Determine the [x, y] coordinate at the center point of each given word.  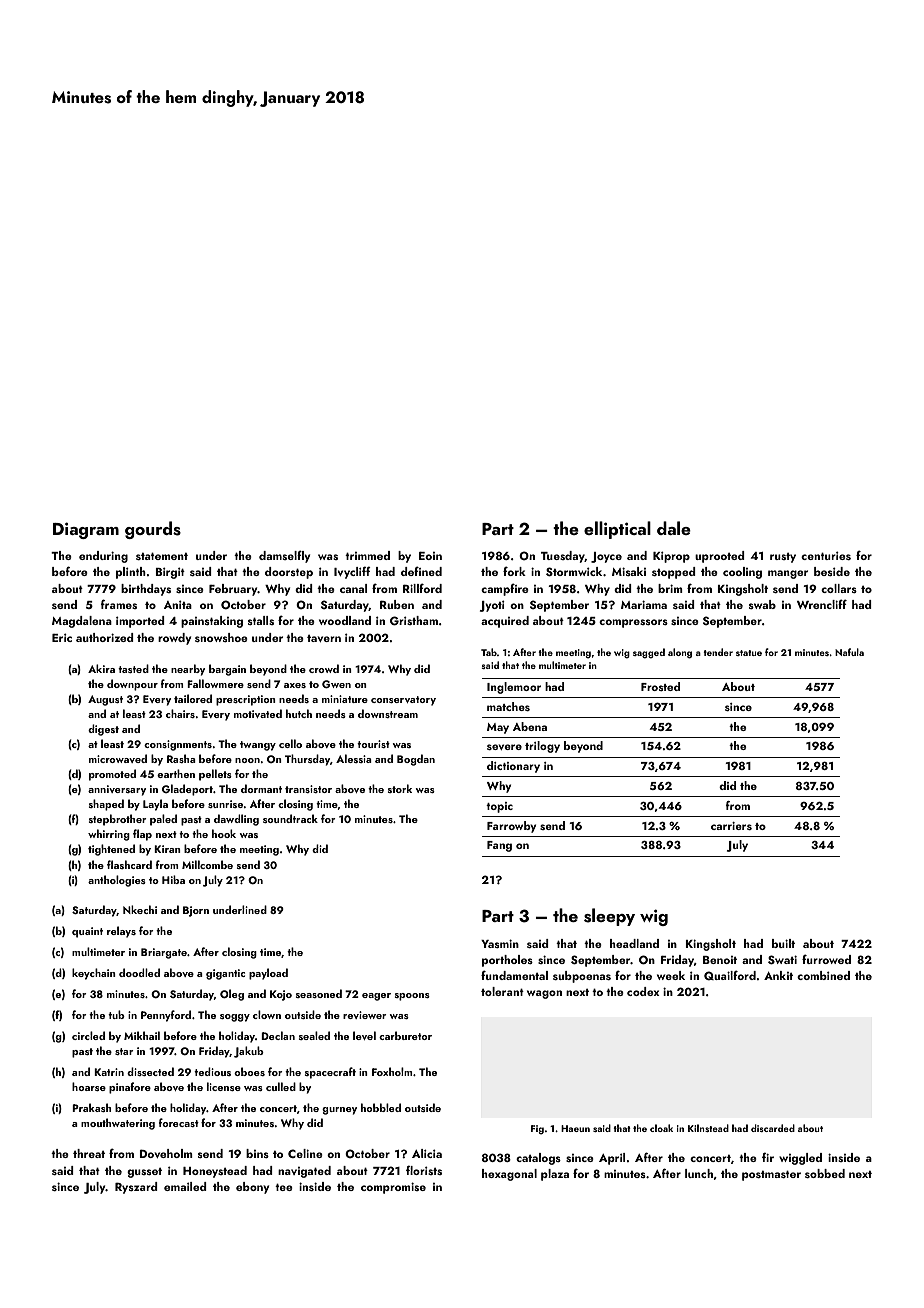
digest [103, 730]
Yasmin [500, 943]
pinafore [130, 1088]
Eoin [430, 556]
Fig [537, 1130]
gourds [153, 530]
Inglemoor [514, 688]
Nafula [849, 652]
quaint [87, 932]
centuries [826, 556]
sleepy [609, 917]
